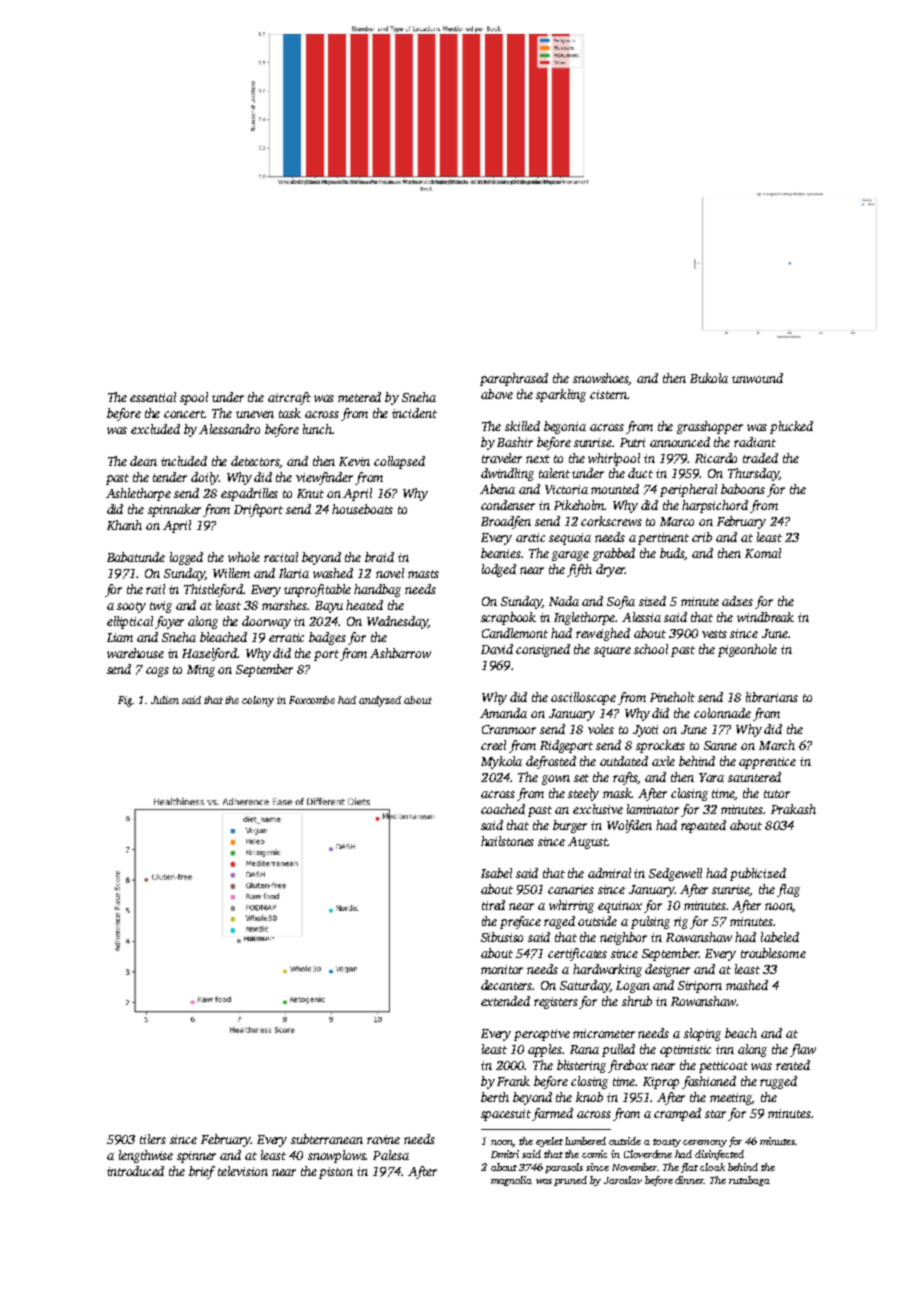 Image resolution: width=924 pixels, height=1308 pixels. Describe the element at coordinates (153, 397) in the screenshot. I see `essential` at that location.
